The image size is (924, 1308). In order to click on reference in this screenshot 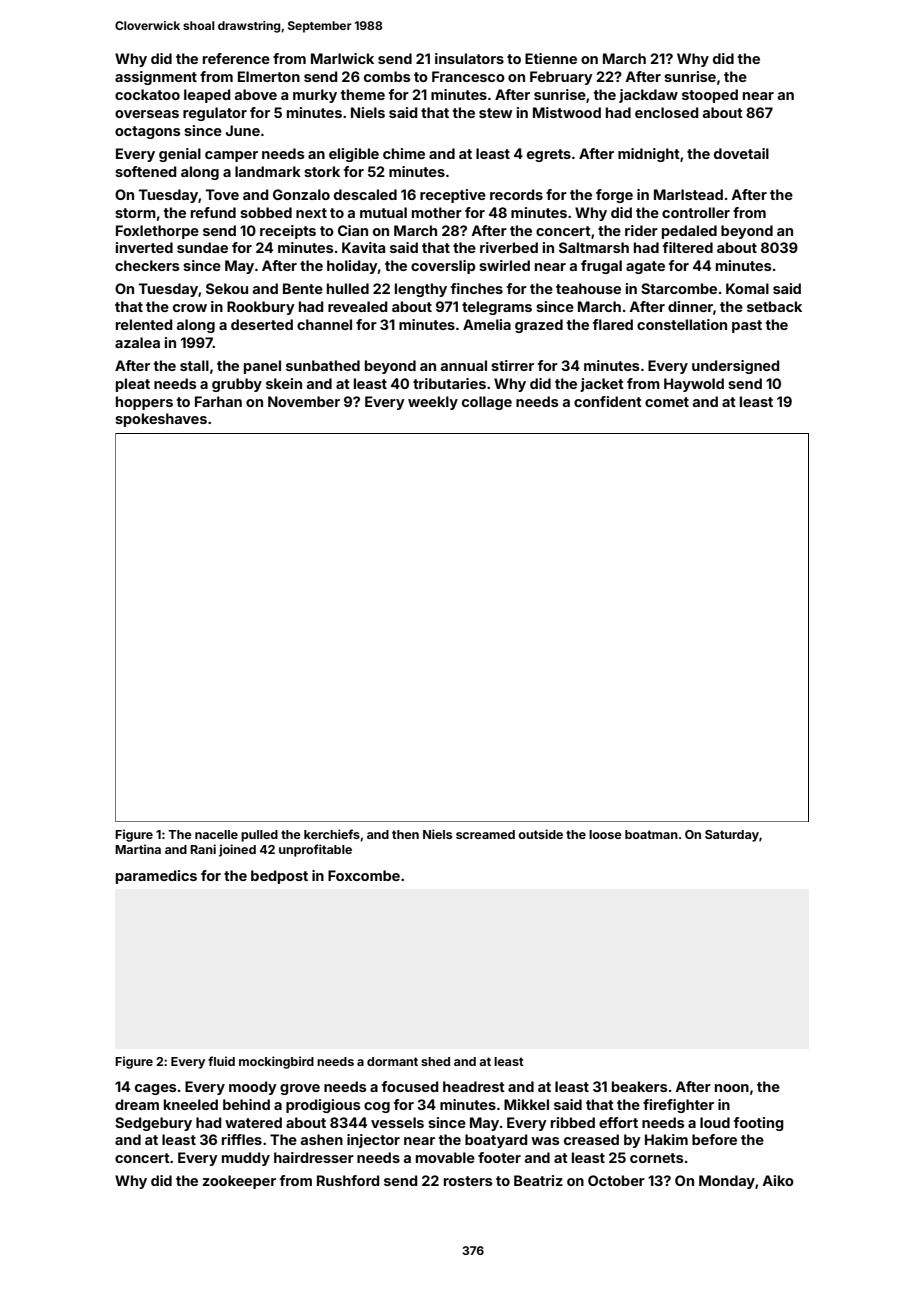, I will do `click(236, 58)`.
